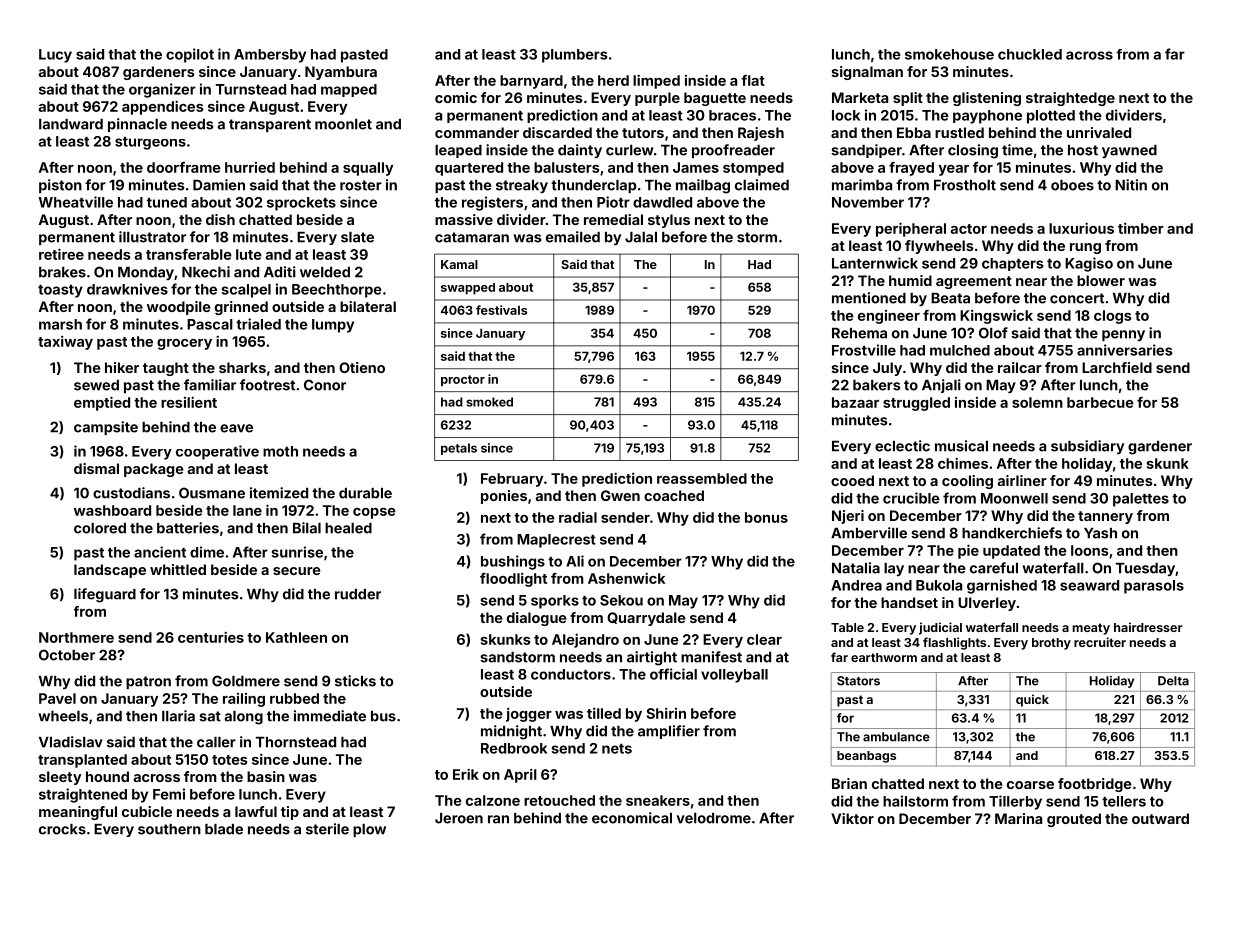 The height and width of the screenshot is (952, 1233). I want to click on anniversaries, so click(1124, 350).
